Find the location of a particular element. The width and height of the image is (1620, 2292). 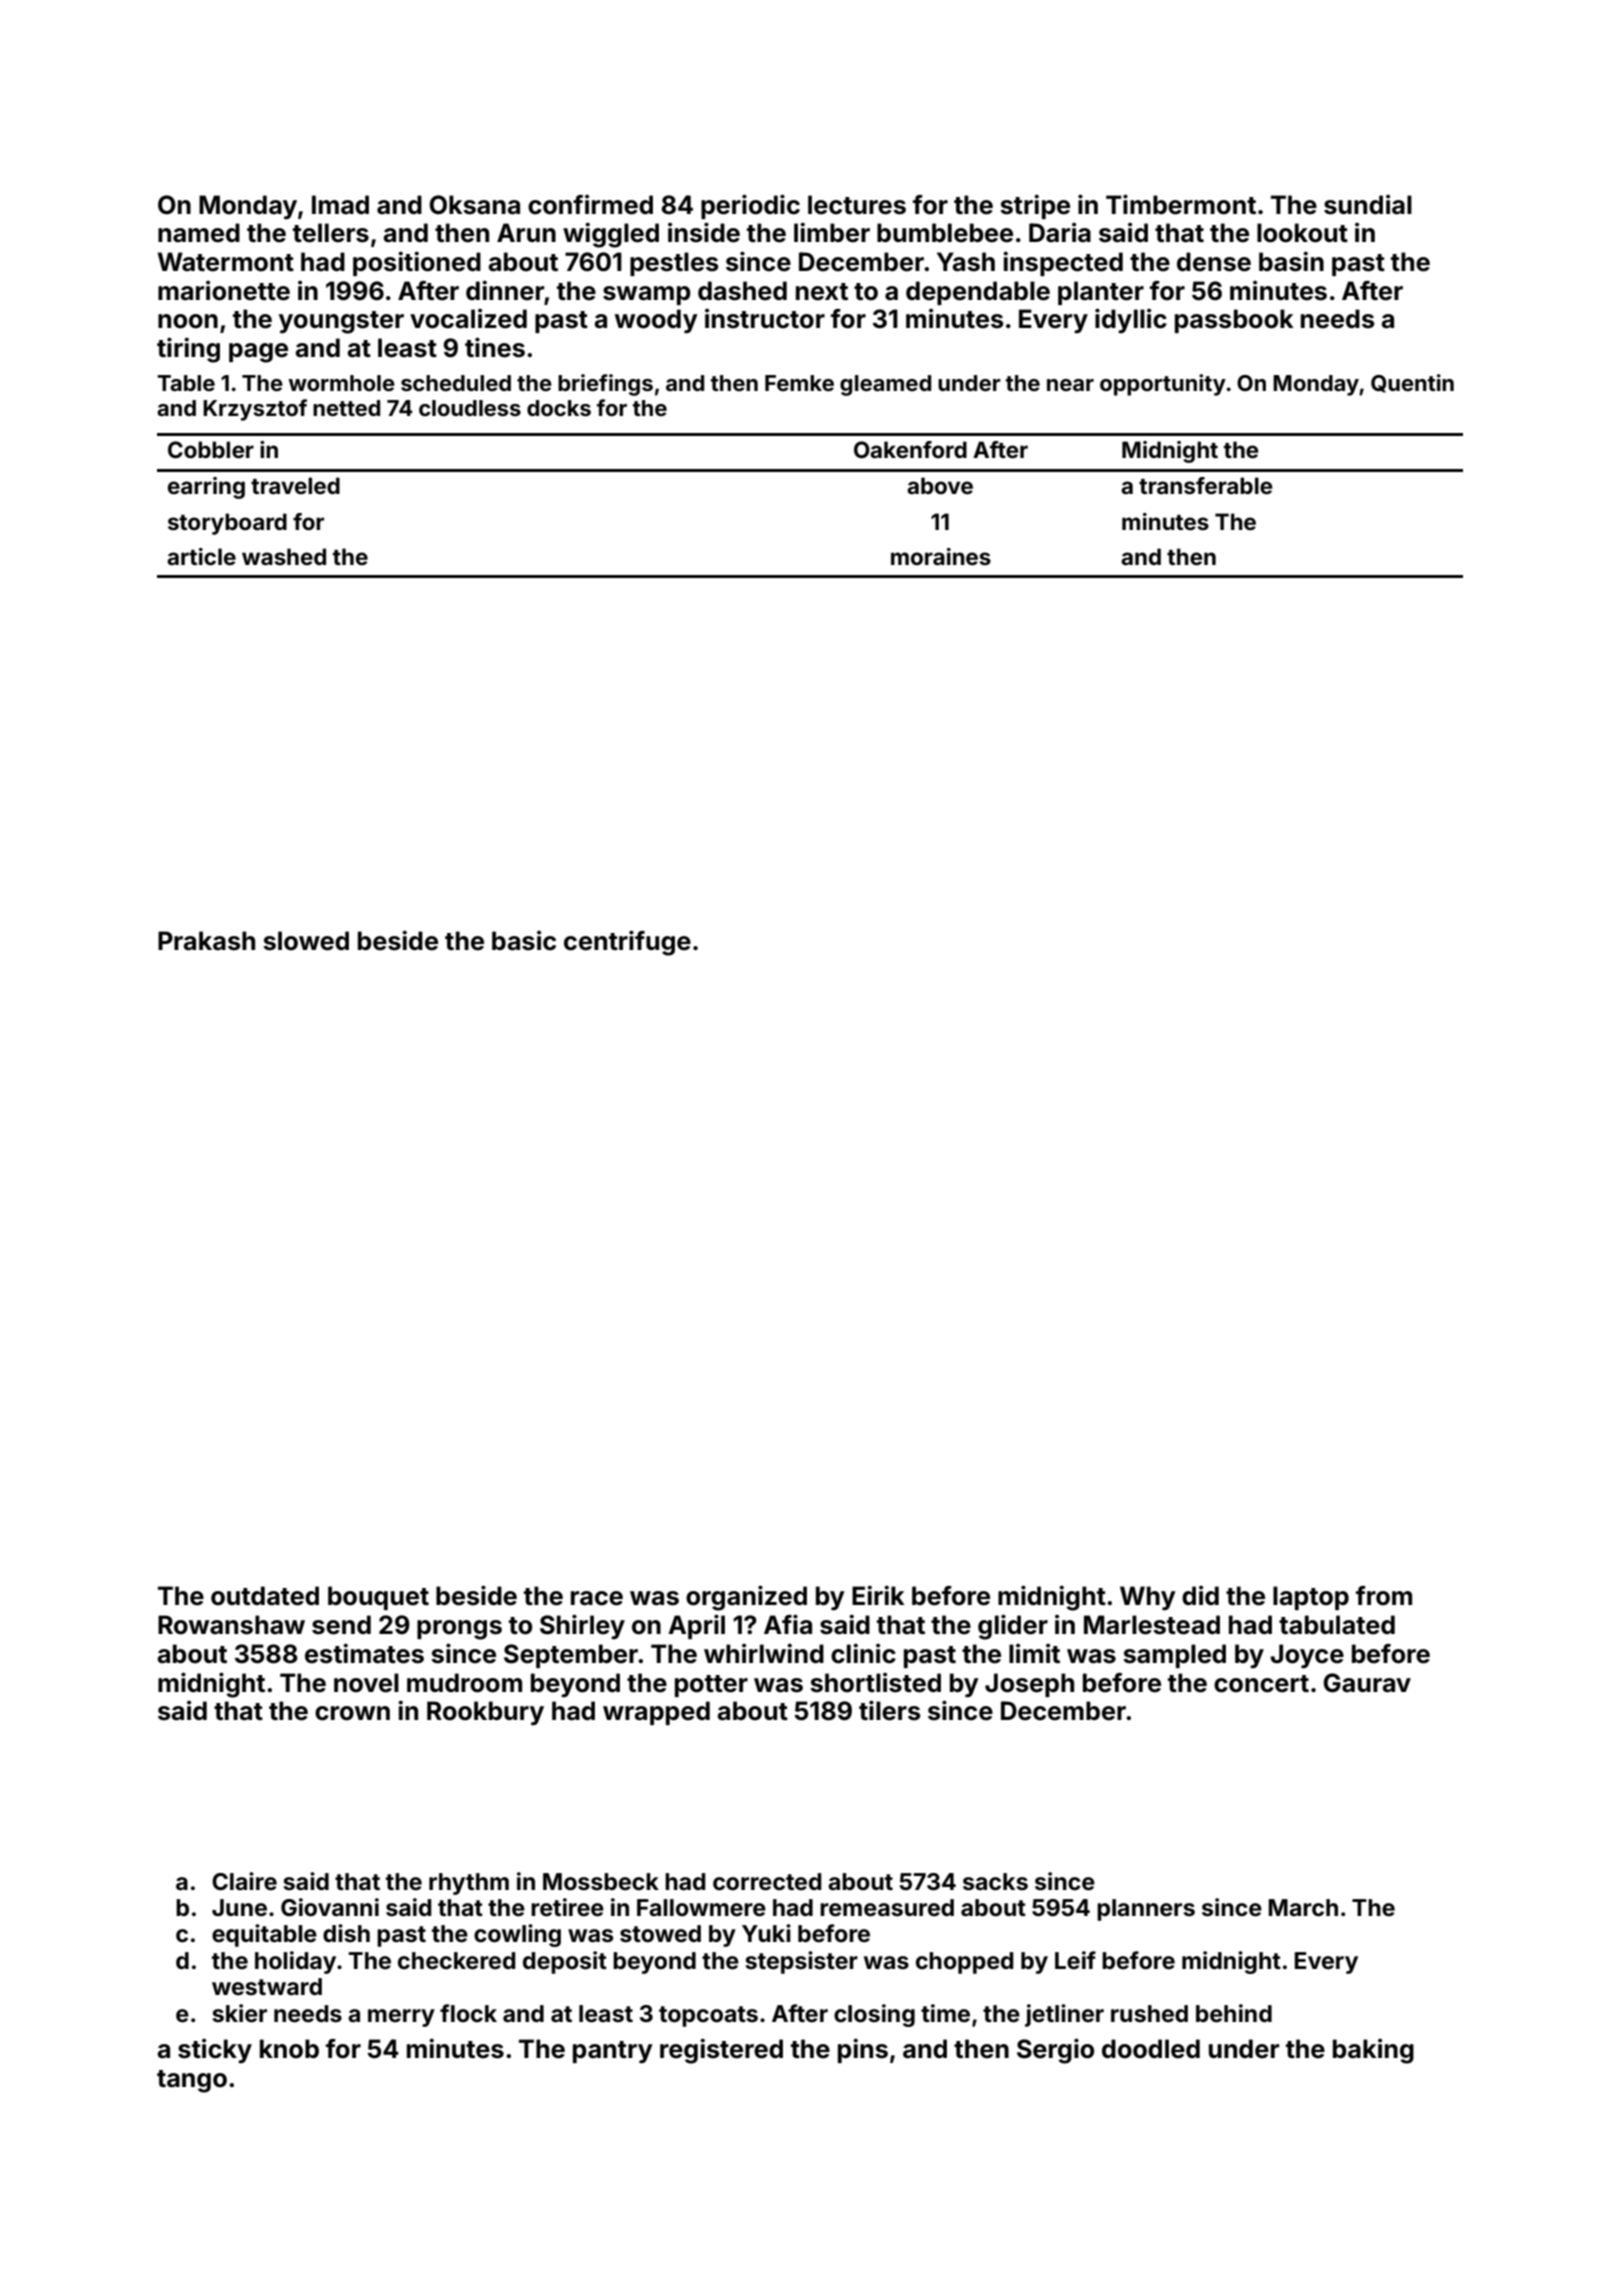

Oksana is located at coordinates (474, 205).
